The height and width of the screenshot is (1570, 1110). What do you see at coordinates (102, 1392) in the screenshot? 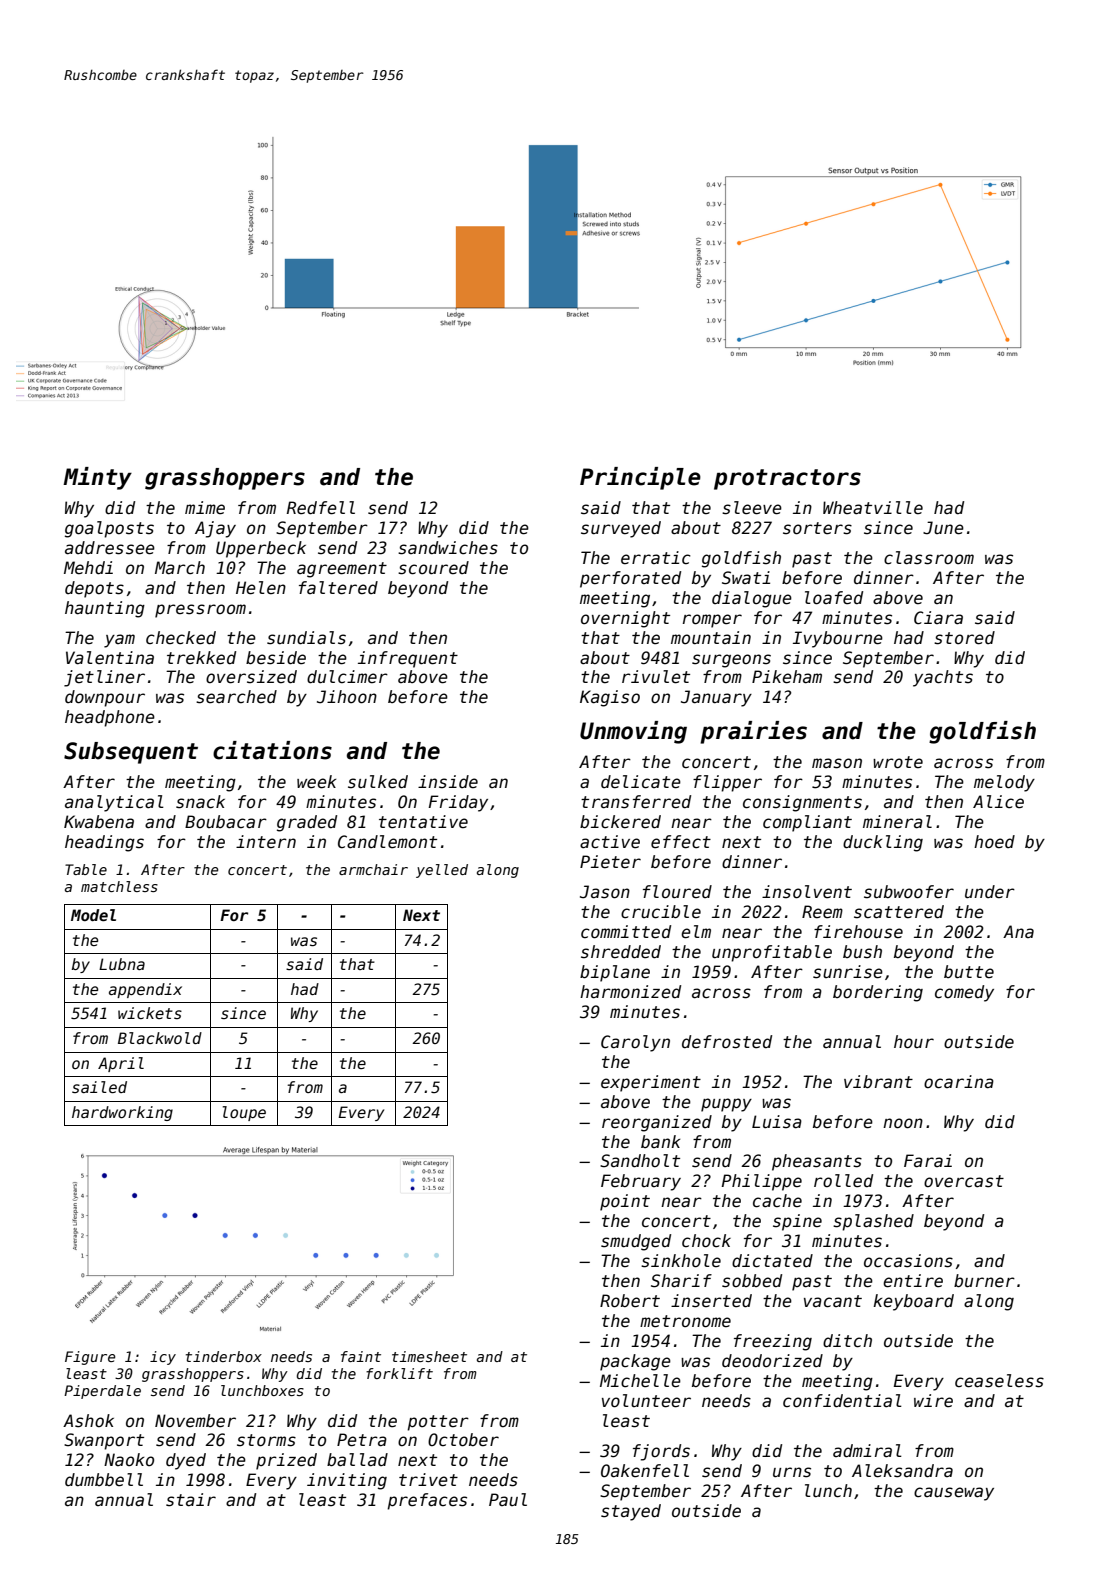
I see `Piperdale` at bounding box center [102, 1392].
